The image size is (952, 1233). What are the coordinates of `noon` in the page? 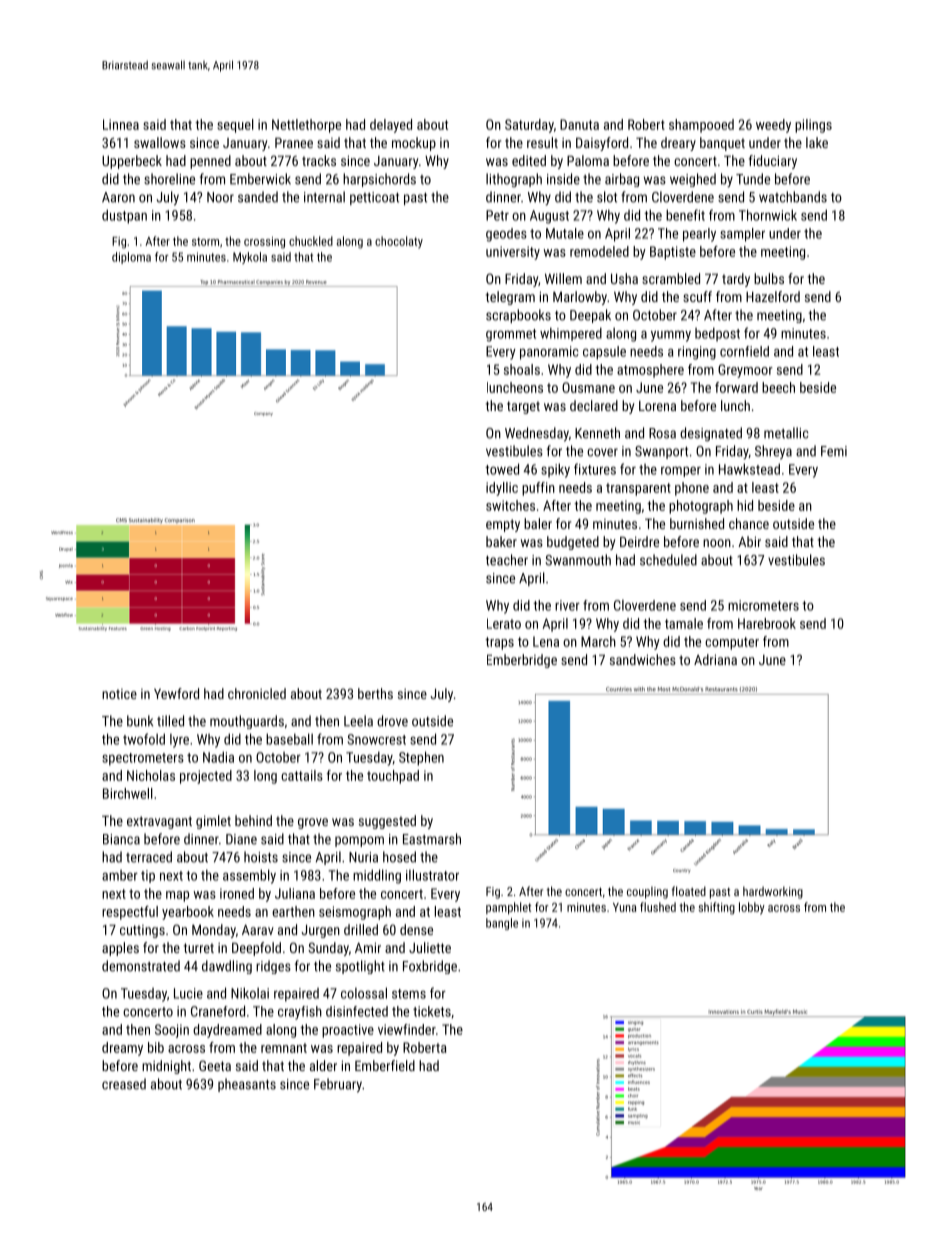 It's located at (717, 543).
